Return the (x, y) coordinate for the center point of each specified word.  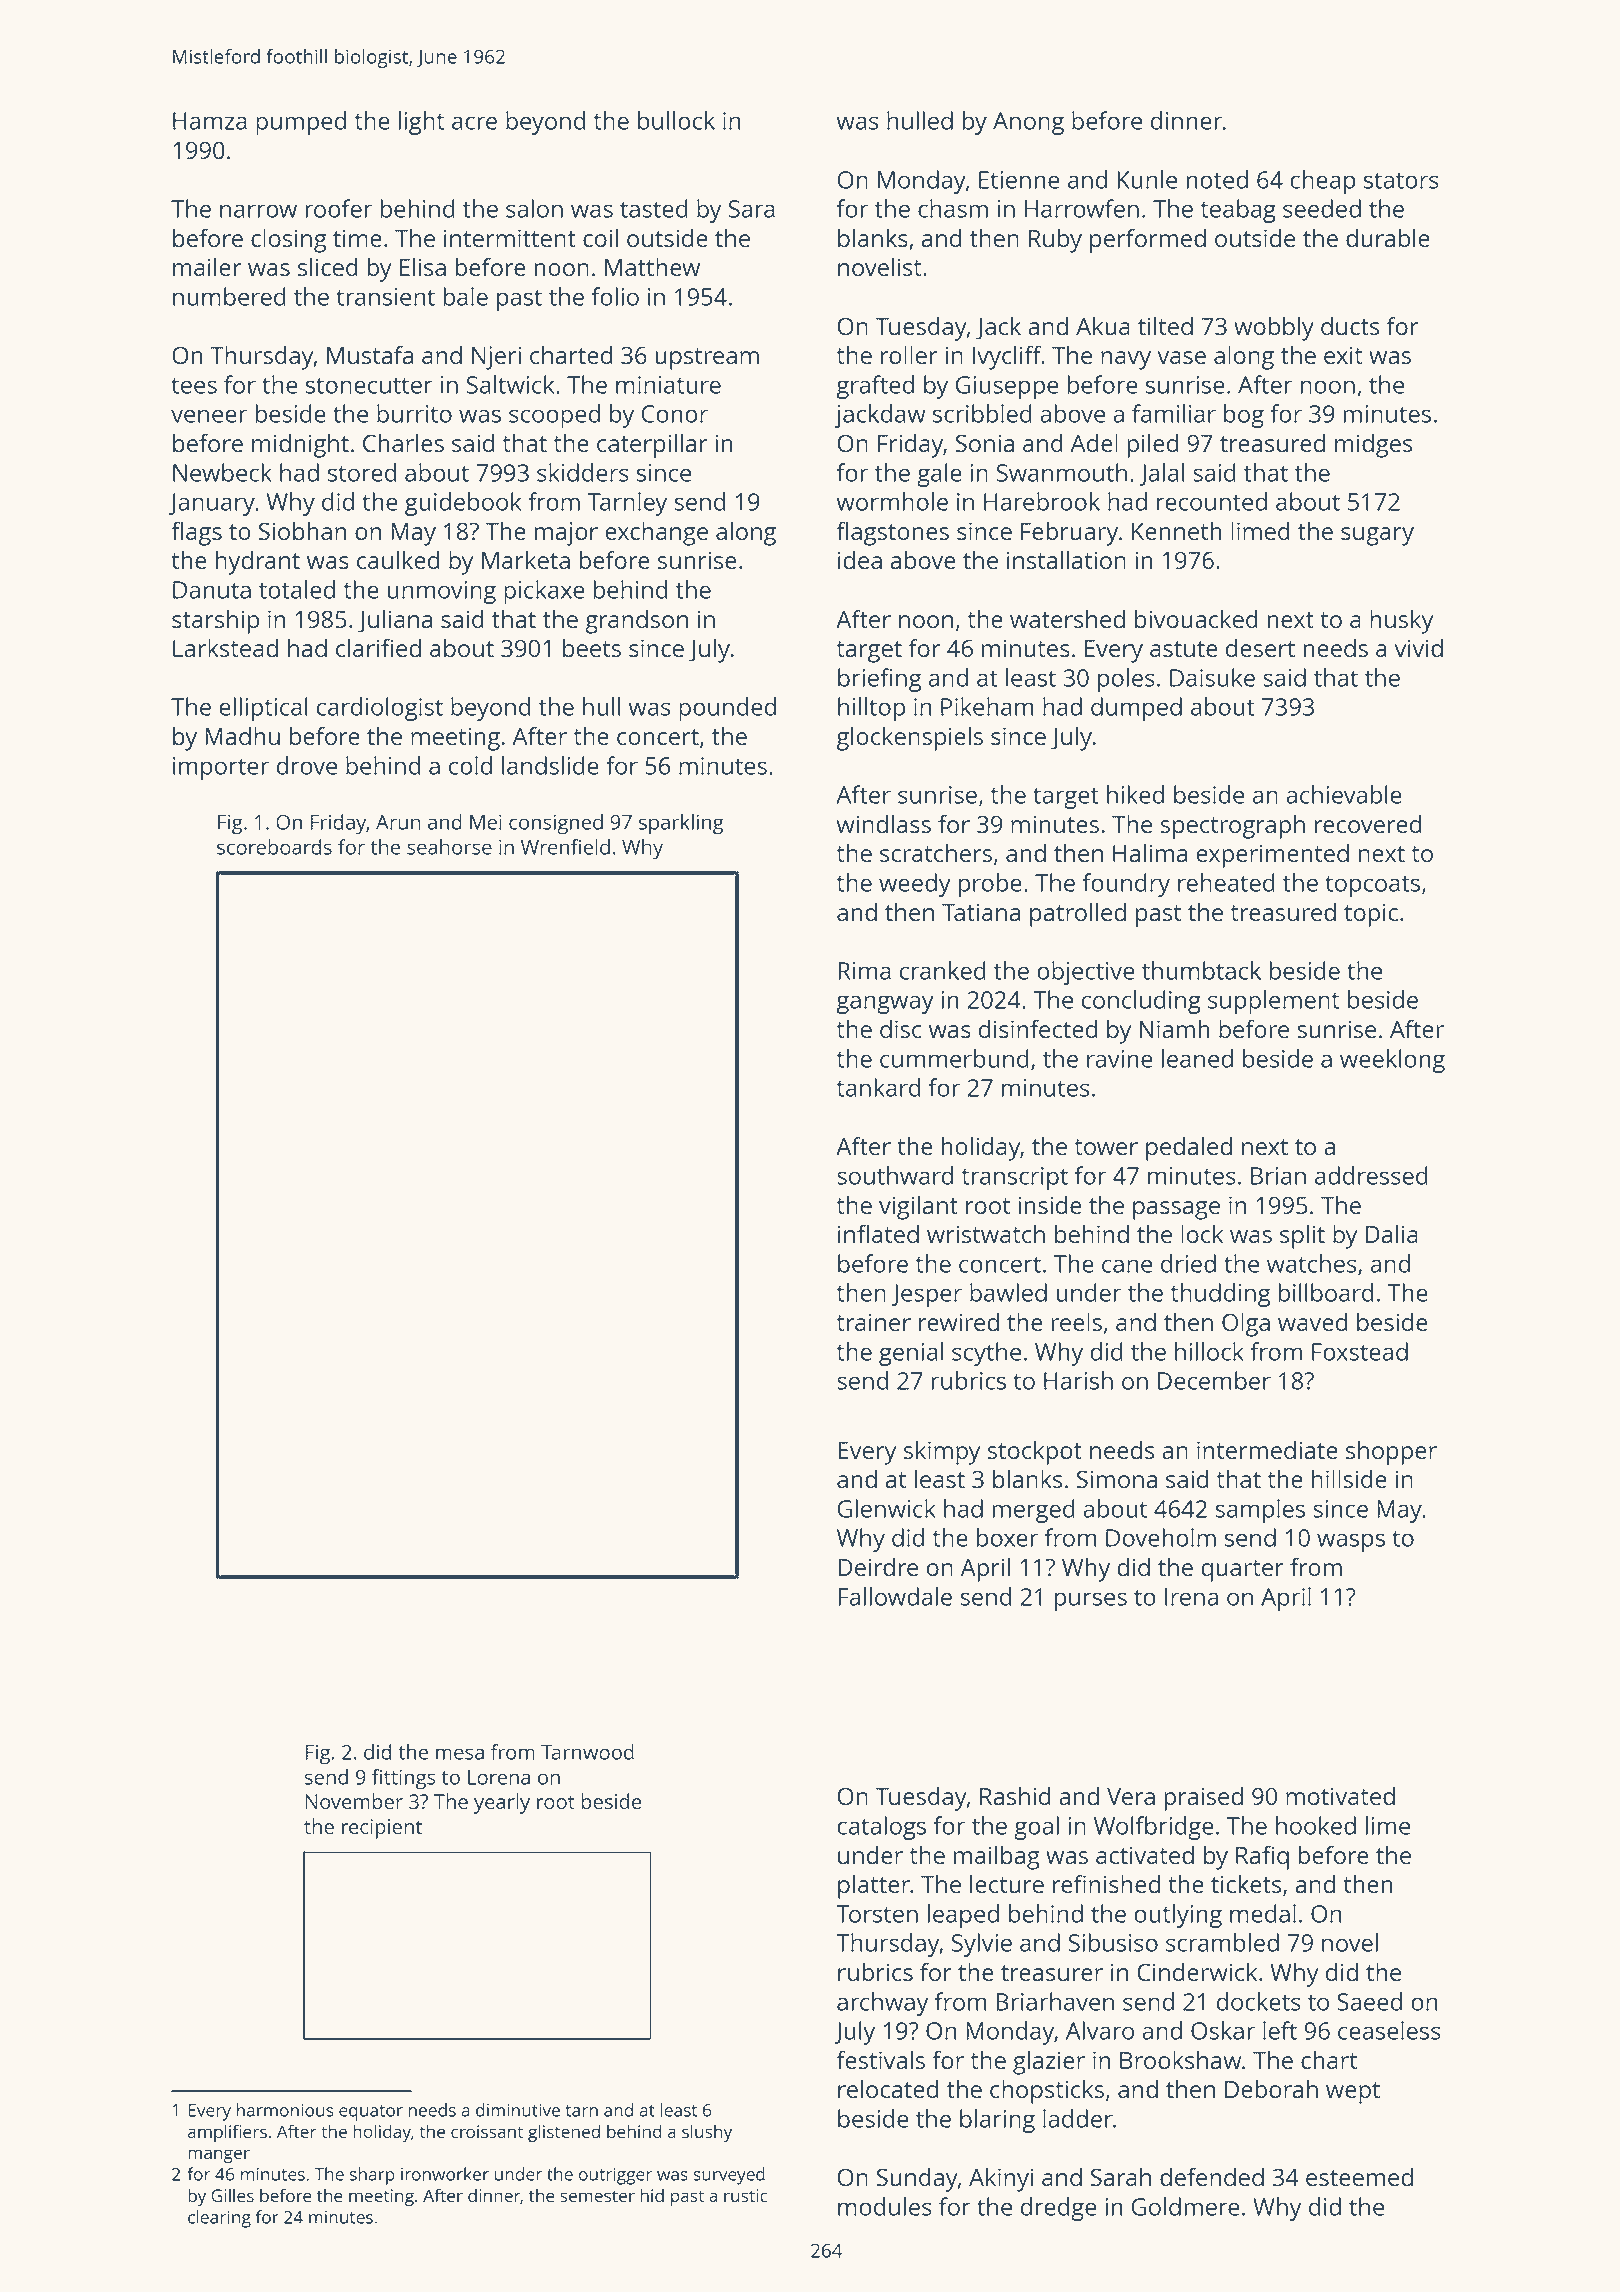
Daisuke (1212, 677)
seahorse (449, 847)
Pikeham (987, 706)
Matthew (652, 266)
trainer (873, 1322)
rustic (746, 2195)
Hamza (210, 121)
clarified (378, 647)
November (354, 1801)
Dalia (1392, 1233)
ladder (1078, 2118)
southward (895, 1175)
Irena (1191, 1597)
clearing (219, 2219)
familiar (1174, 413)
